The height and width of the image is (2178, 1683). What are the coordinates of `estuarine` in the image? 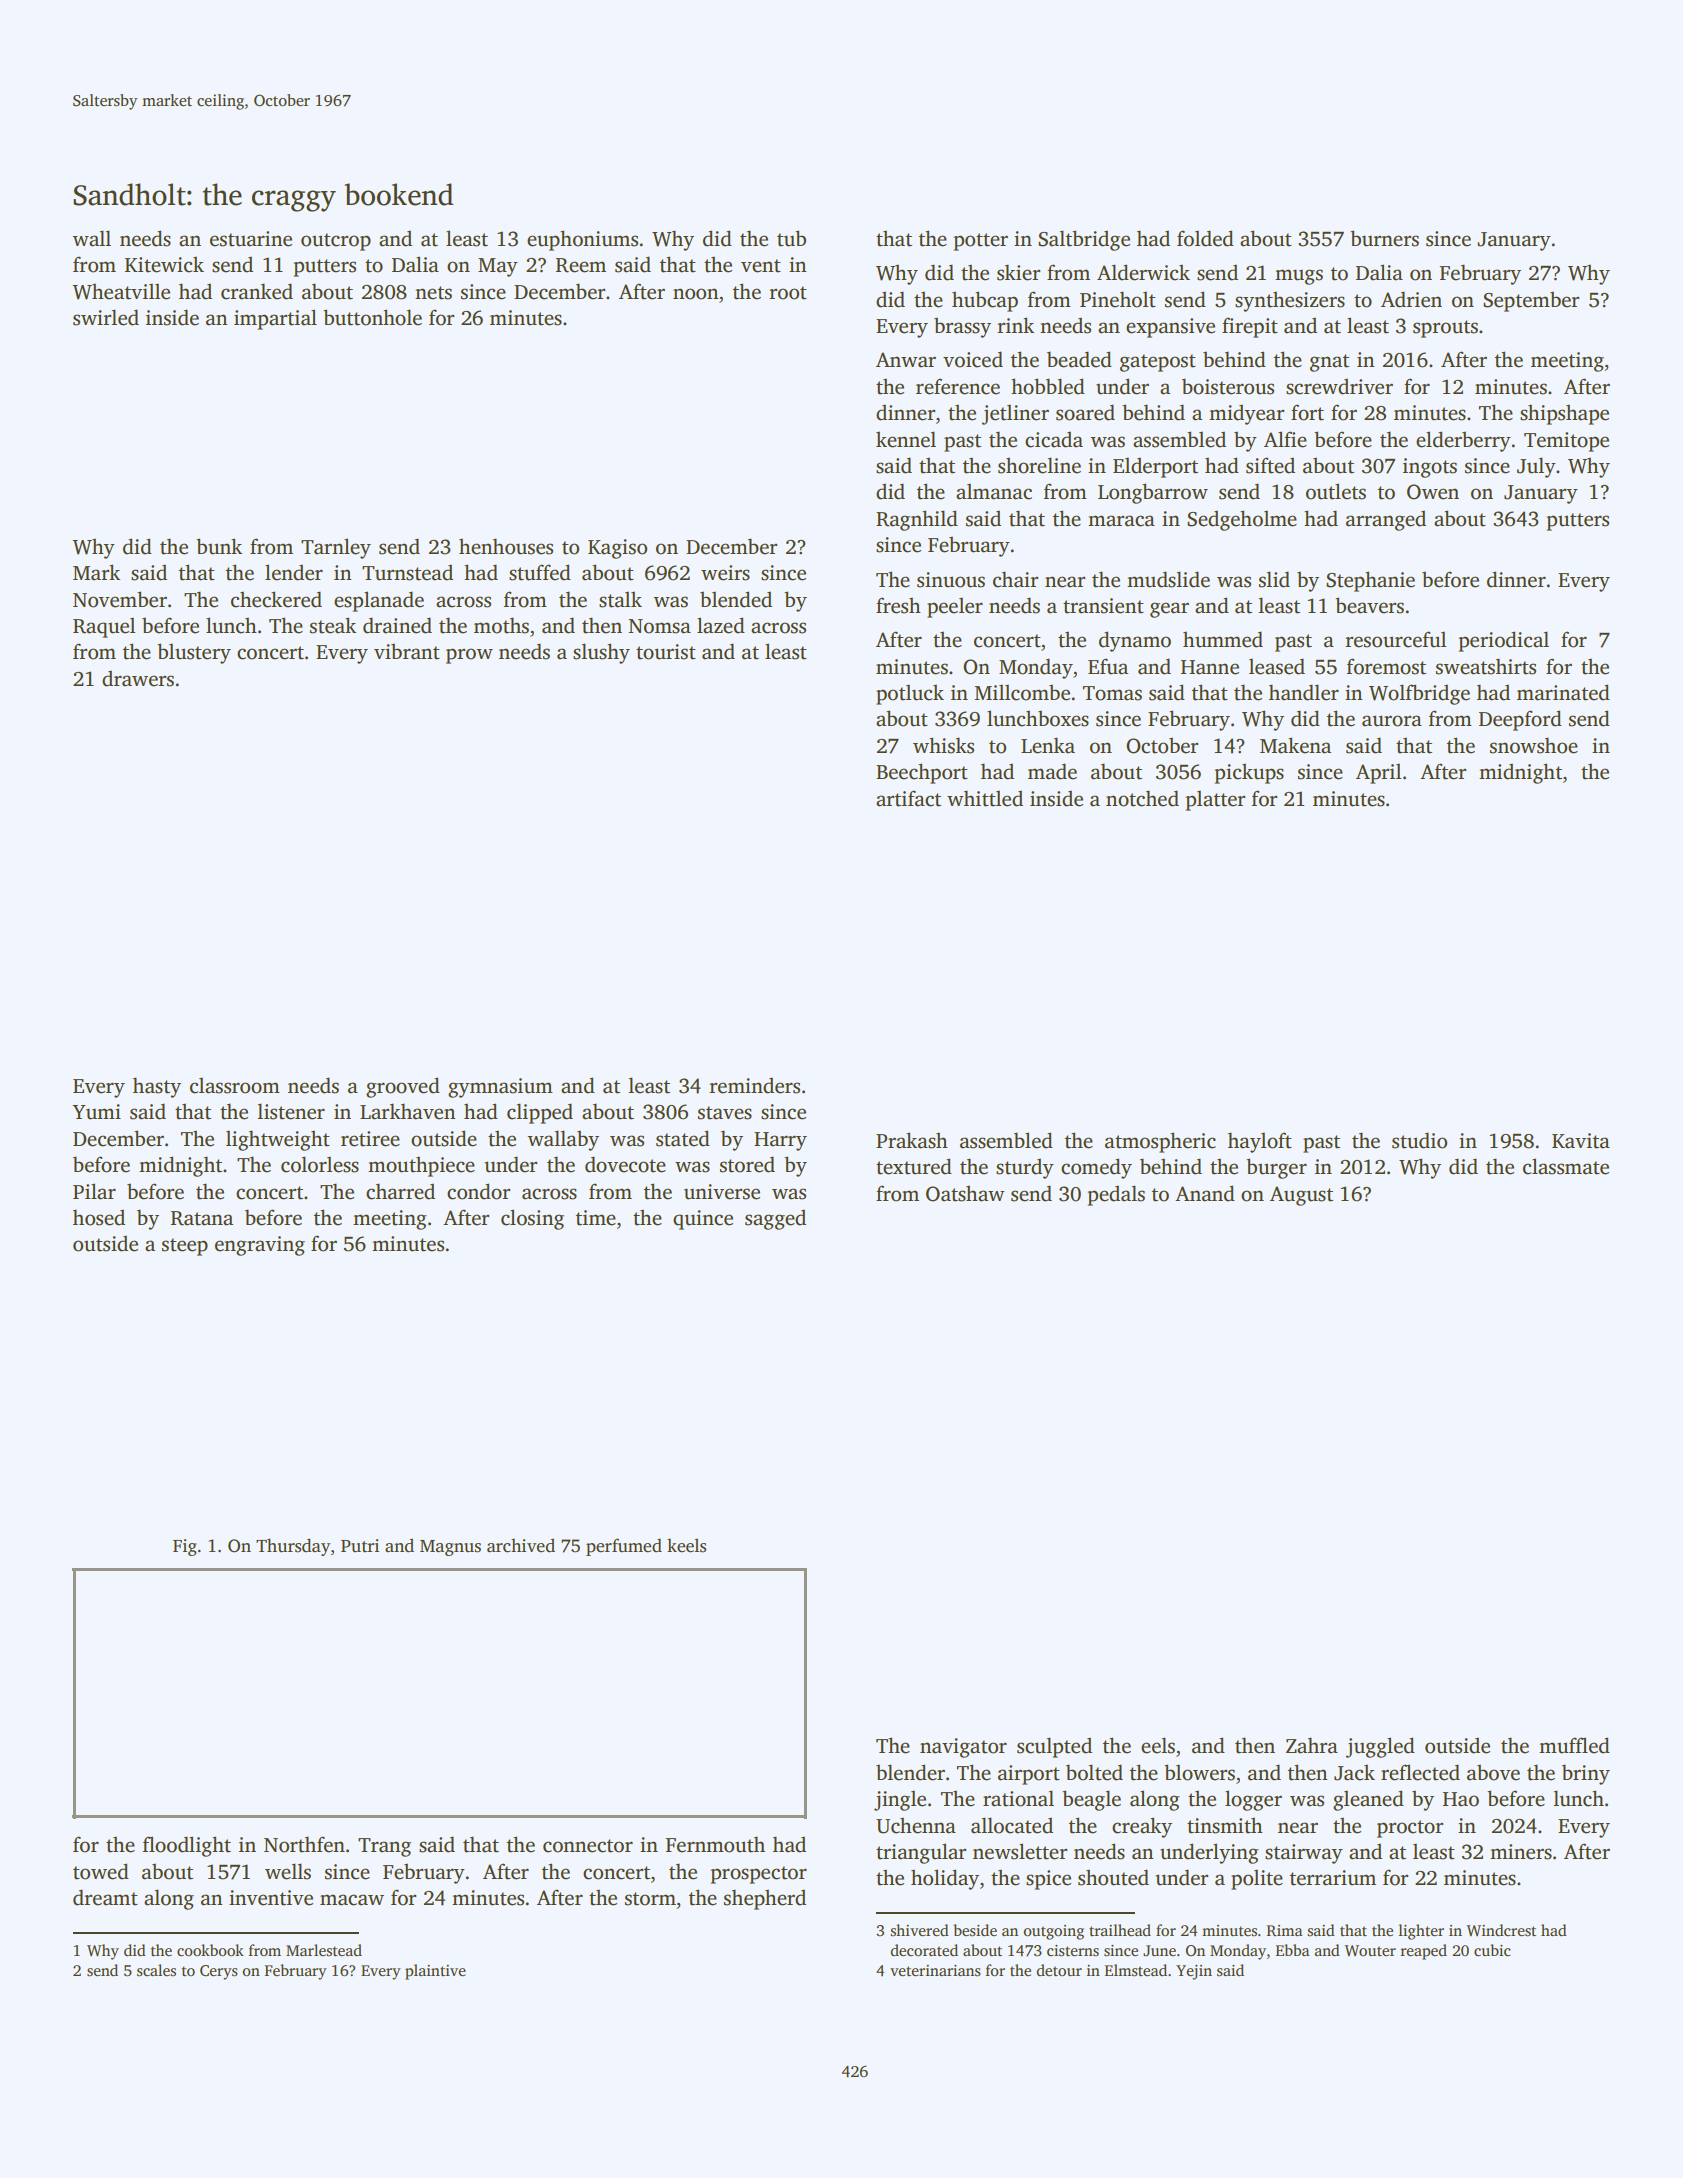 It's located at (251, 239).
